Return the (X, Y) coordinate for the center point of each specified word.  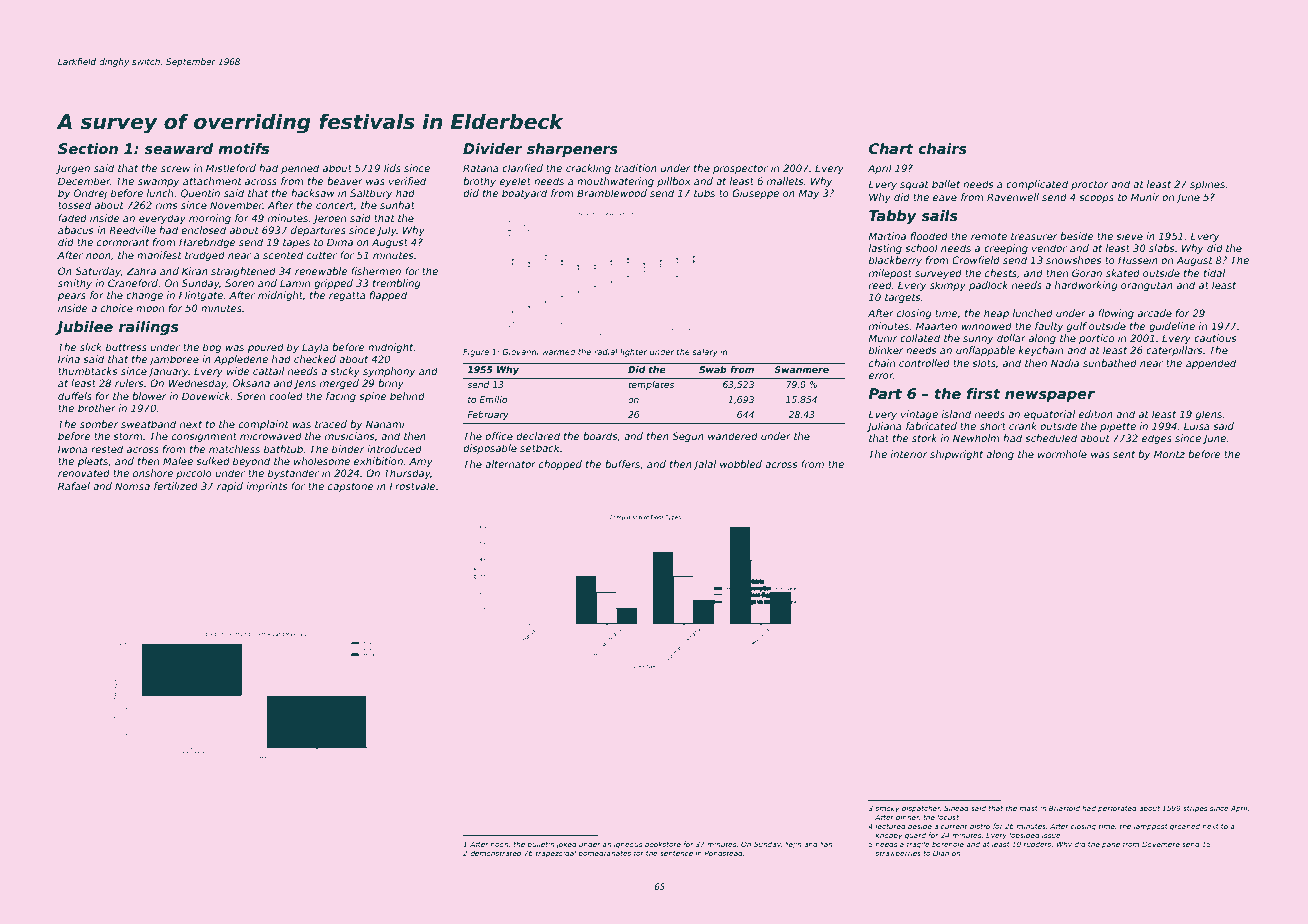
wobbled (741, 464)
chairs (942, 148)
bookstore (663, 844)
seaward (178, 148)
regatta (347, 296)
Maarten (936, 326)
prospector (740, 169)
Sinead (956, 808)
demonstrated (496, 853)
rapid (230, 487)
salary (705, 353)
